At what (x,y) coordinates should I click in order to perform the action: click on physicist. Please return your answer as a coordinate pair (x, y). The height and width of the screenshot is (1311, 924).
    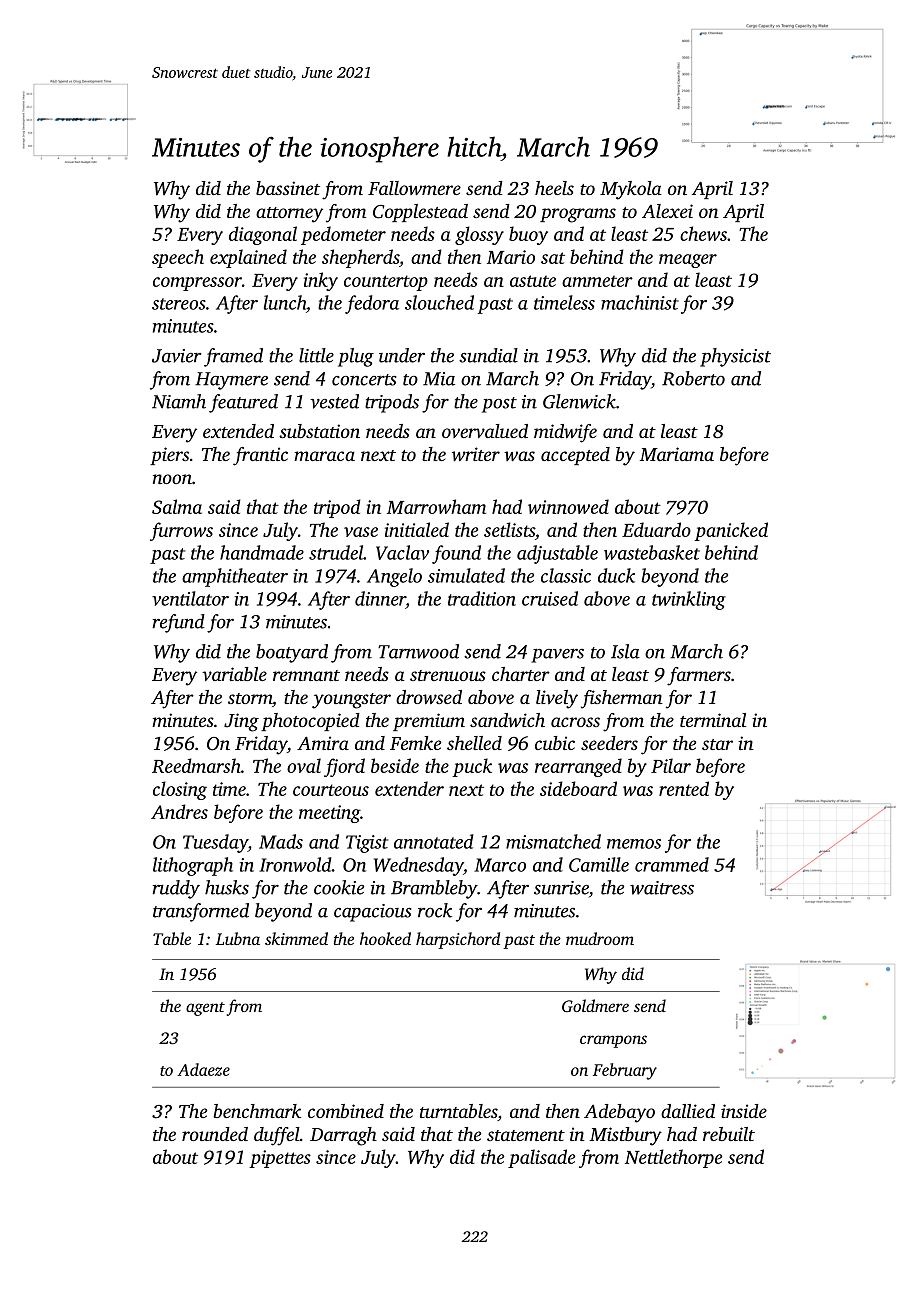
    Looking at the image, I should click on (735, 357).
